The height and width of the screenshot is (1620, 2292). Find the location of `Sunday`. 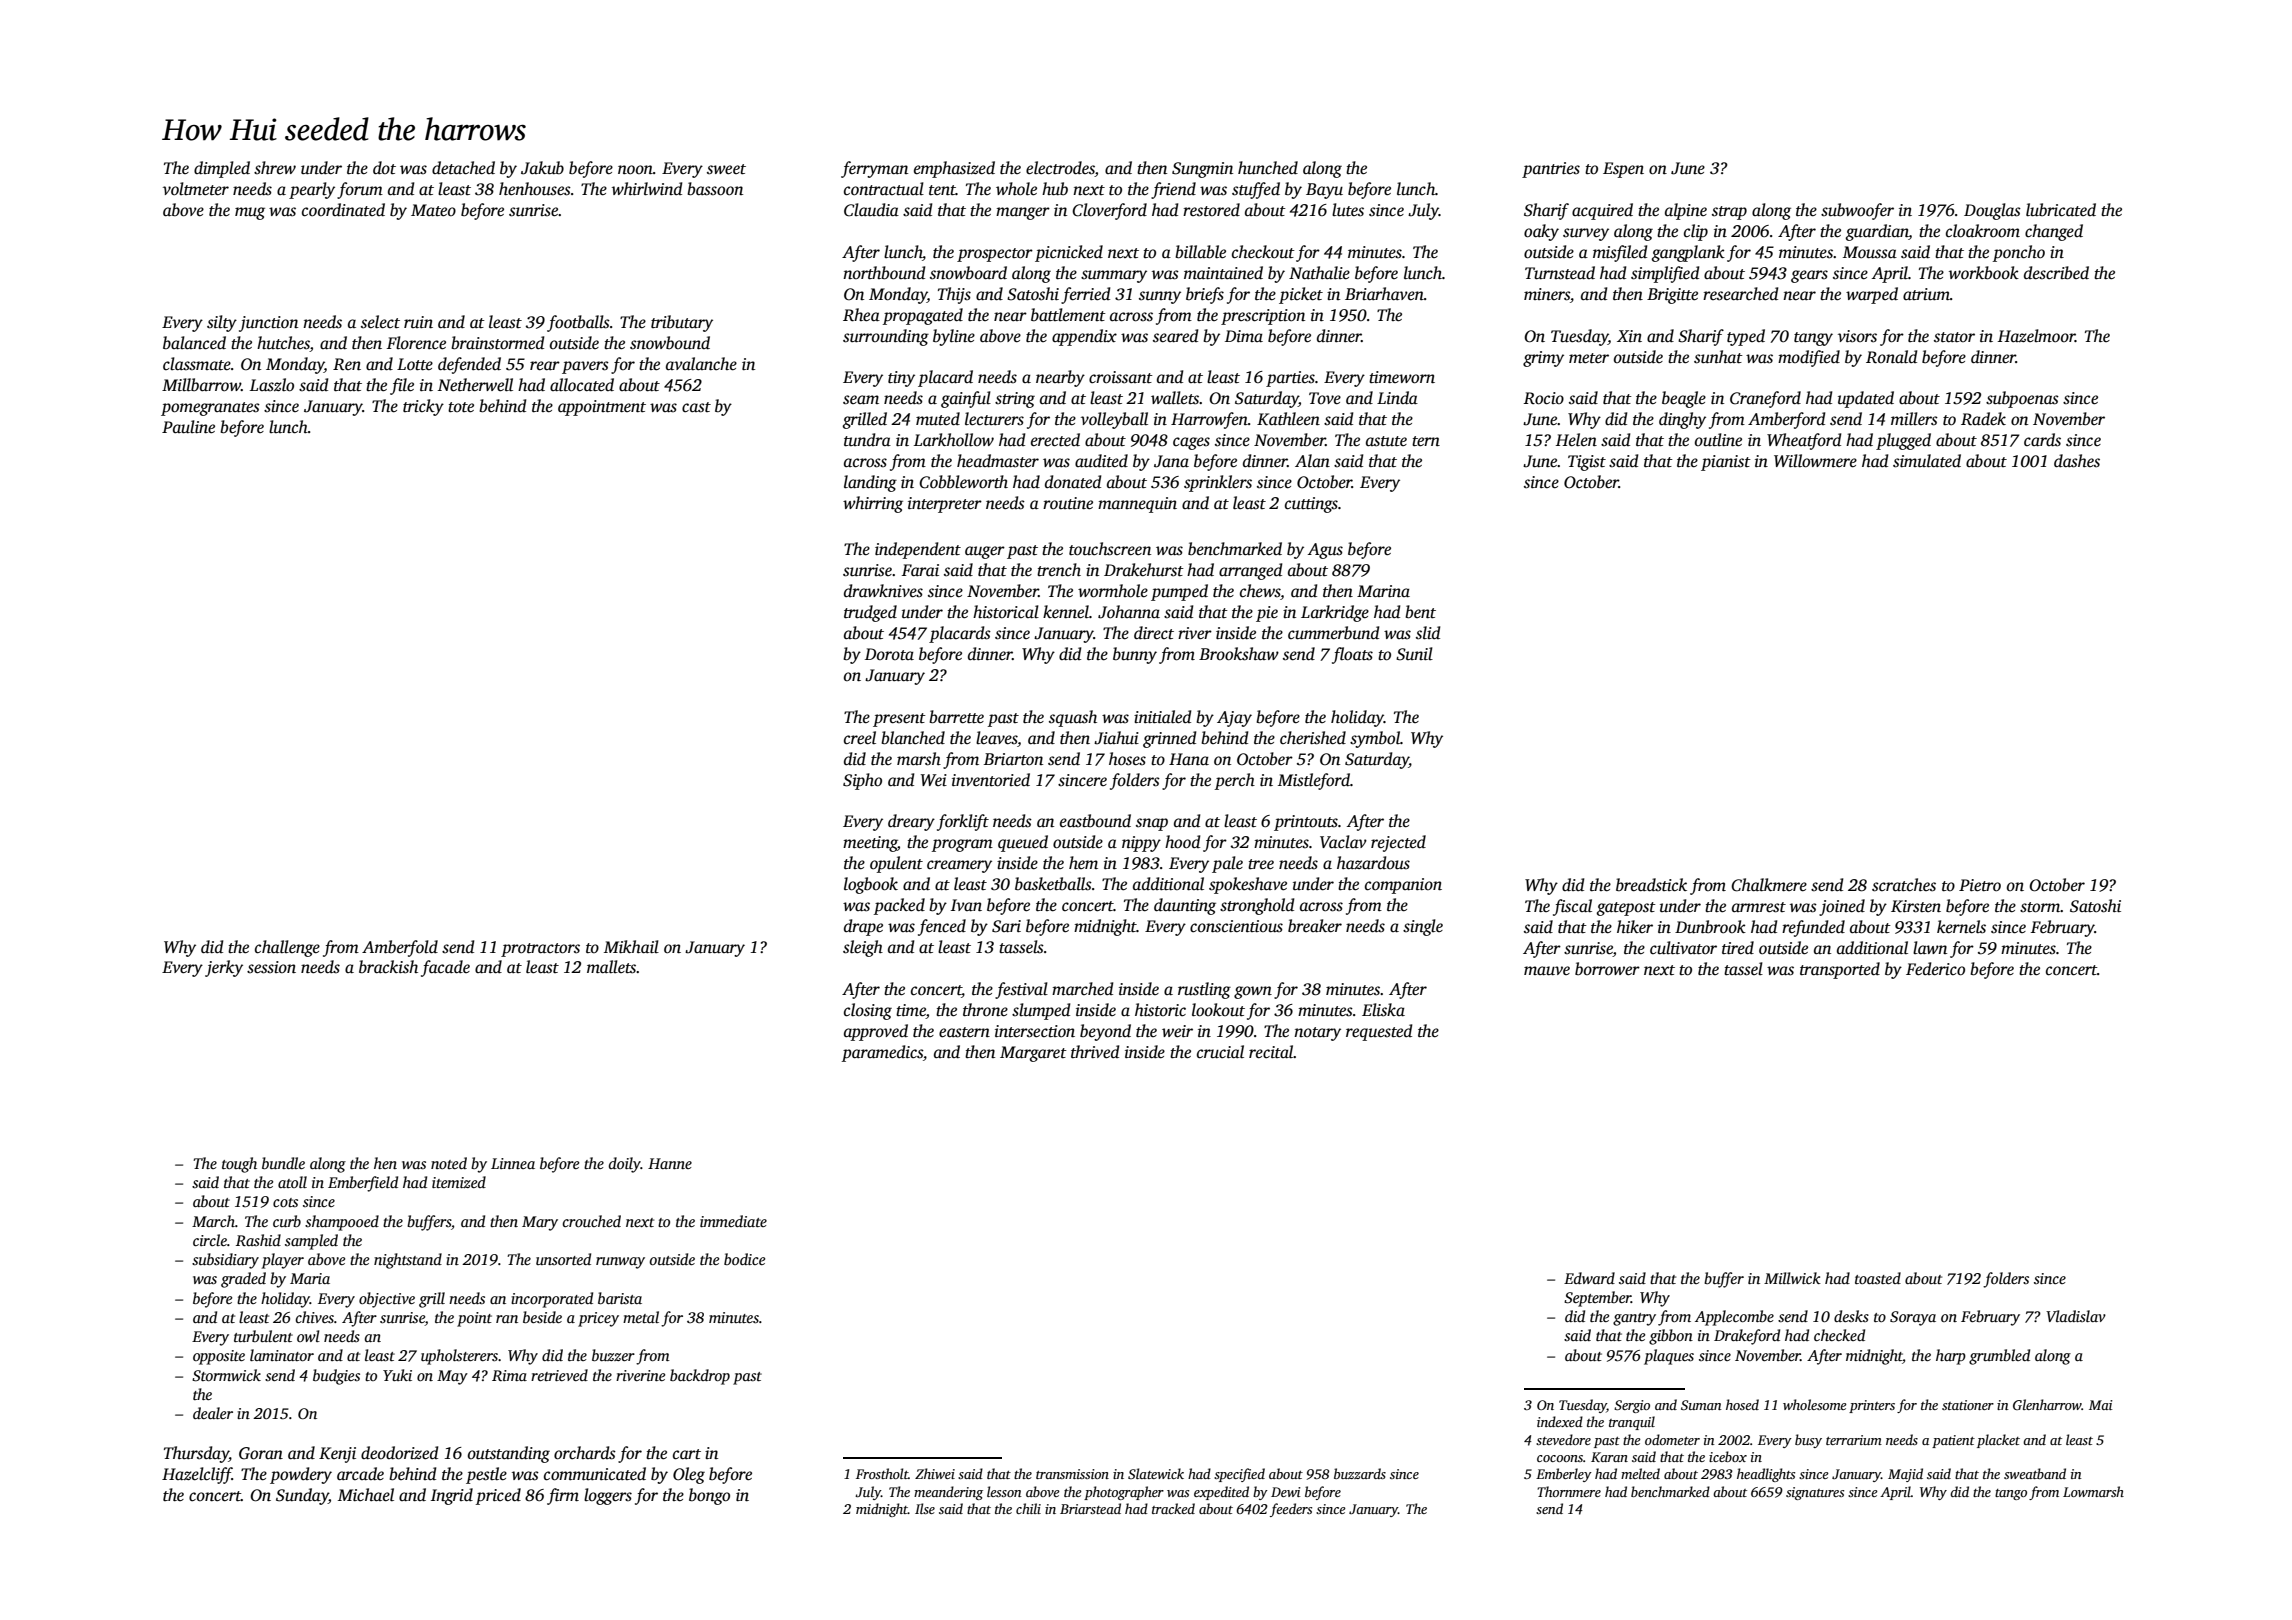

Sunday is located at coordinates (302, 1496).
